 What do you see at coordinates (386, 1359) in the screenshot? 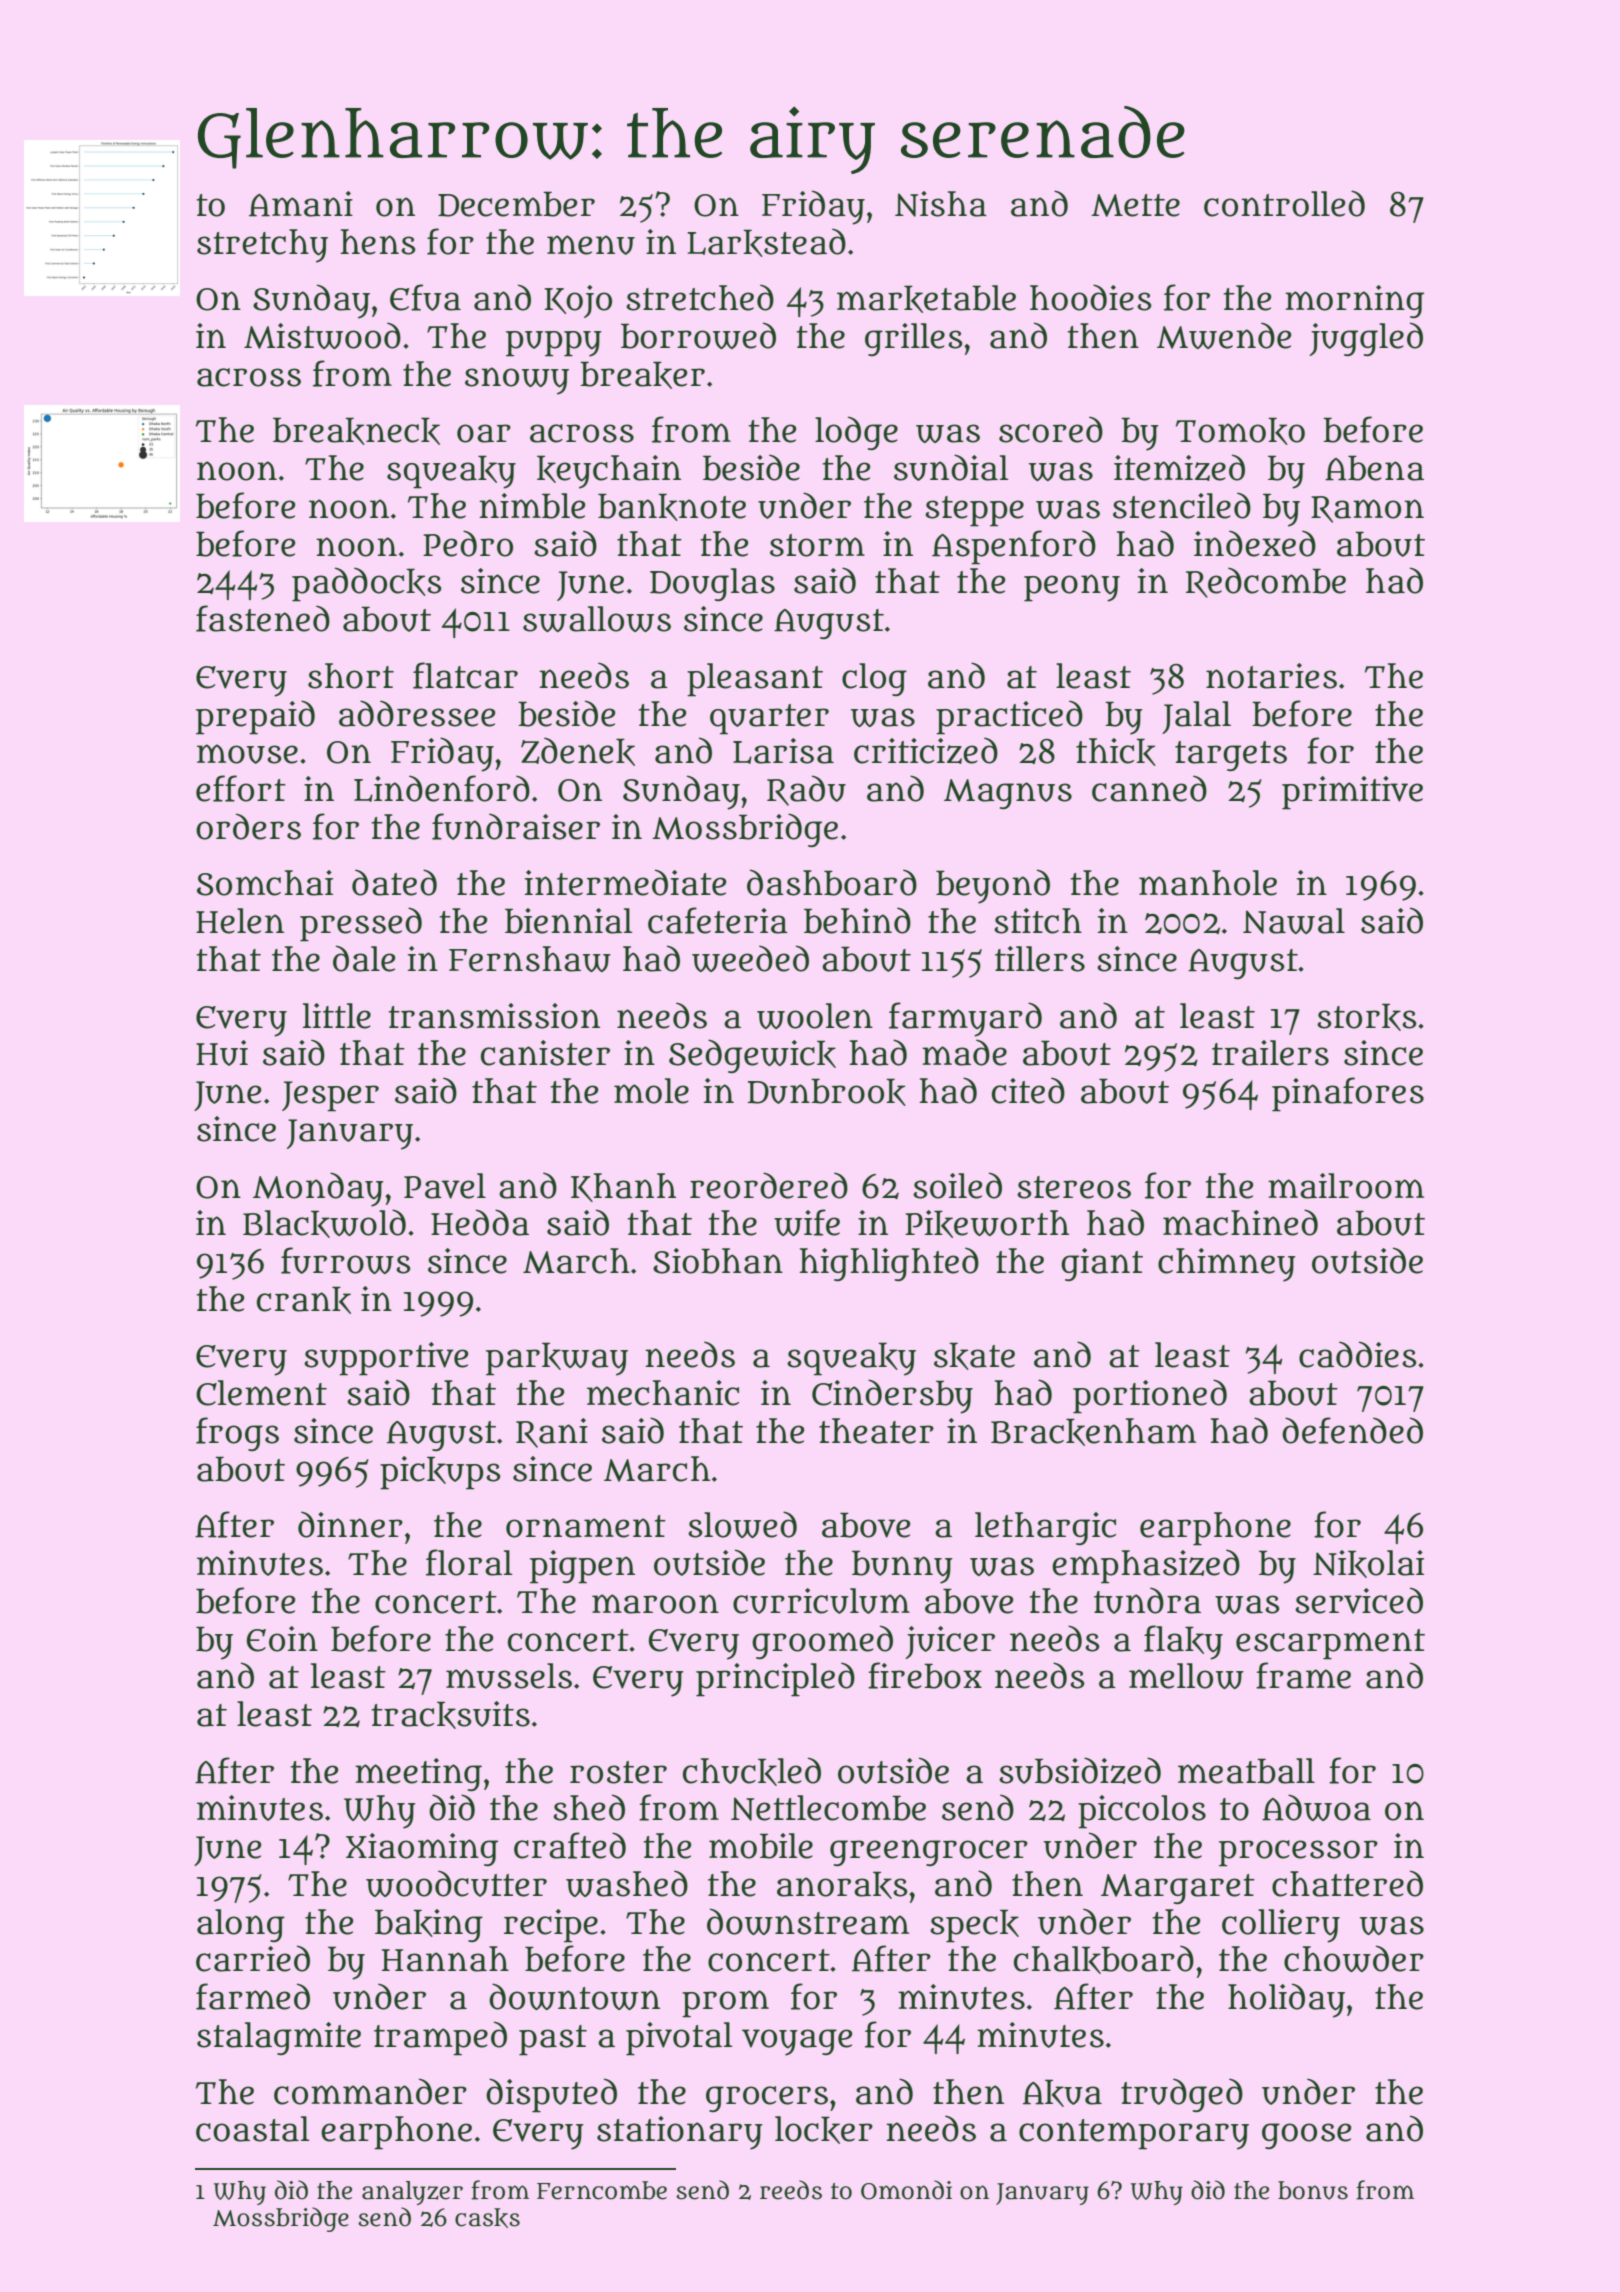
I see `supportive` at bounding box center [386, 1359].
